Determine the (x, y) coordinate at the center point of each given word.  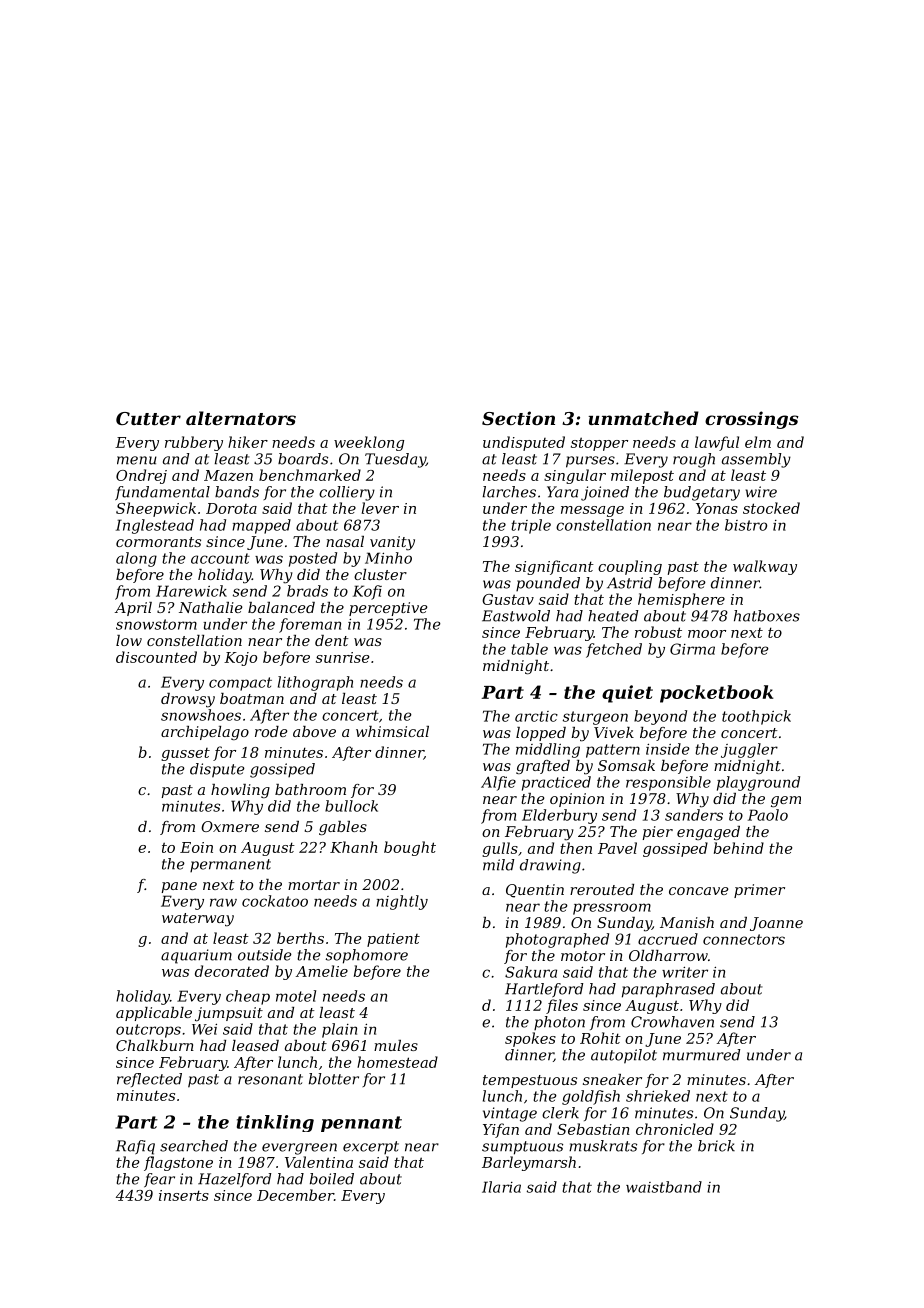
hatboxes (767, 616)
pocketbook (717, 694)
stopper (599, 444)
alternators (241, 418)
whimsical (392, 731)
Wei (204, 1029)
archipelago (205, 733)
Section (518, 418)
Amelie (322, 971)
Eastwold (516, 616)
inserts (184, 1195)
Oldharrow (668, 955)
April (133, 609)
